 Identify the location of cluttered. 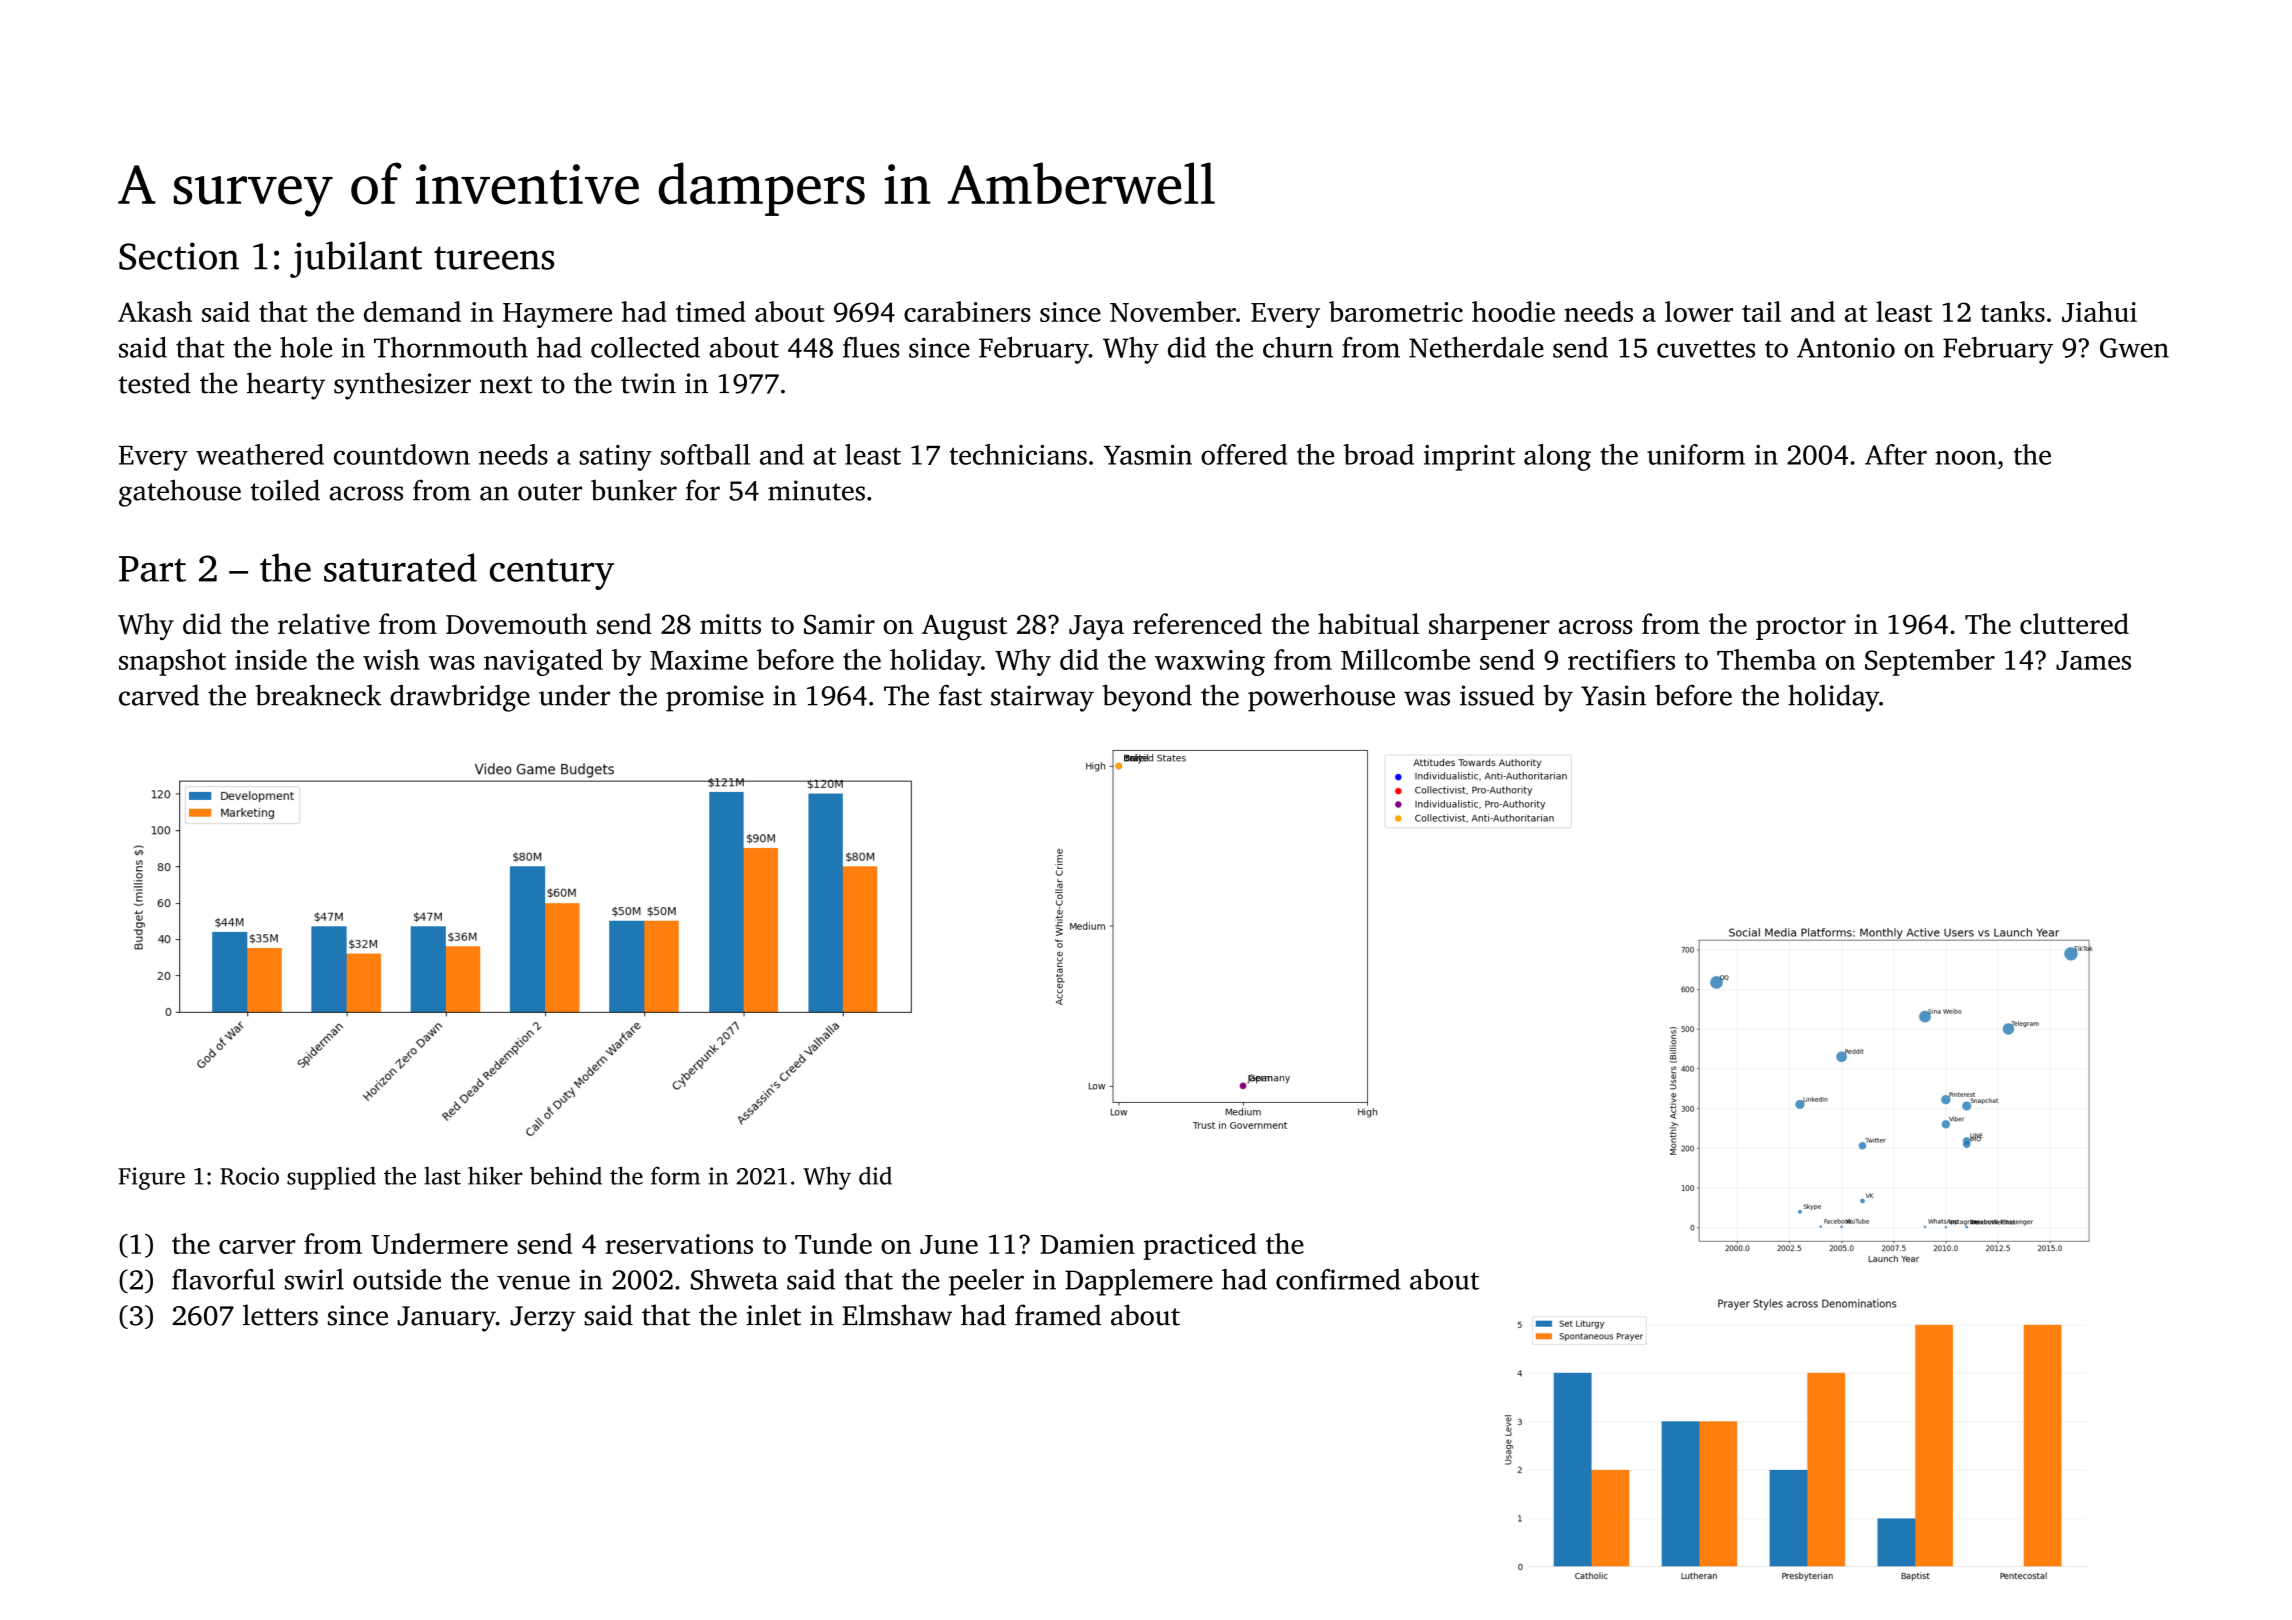
(2074, 623).
